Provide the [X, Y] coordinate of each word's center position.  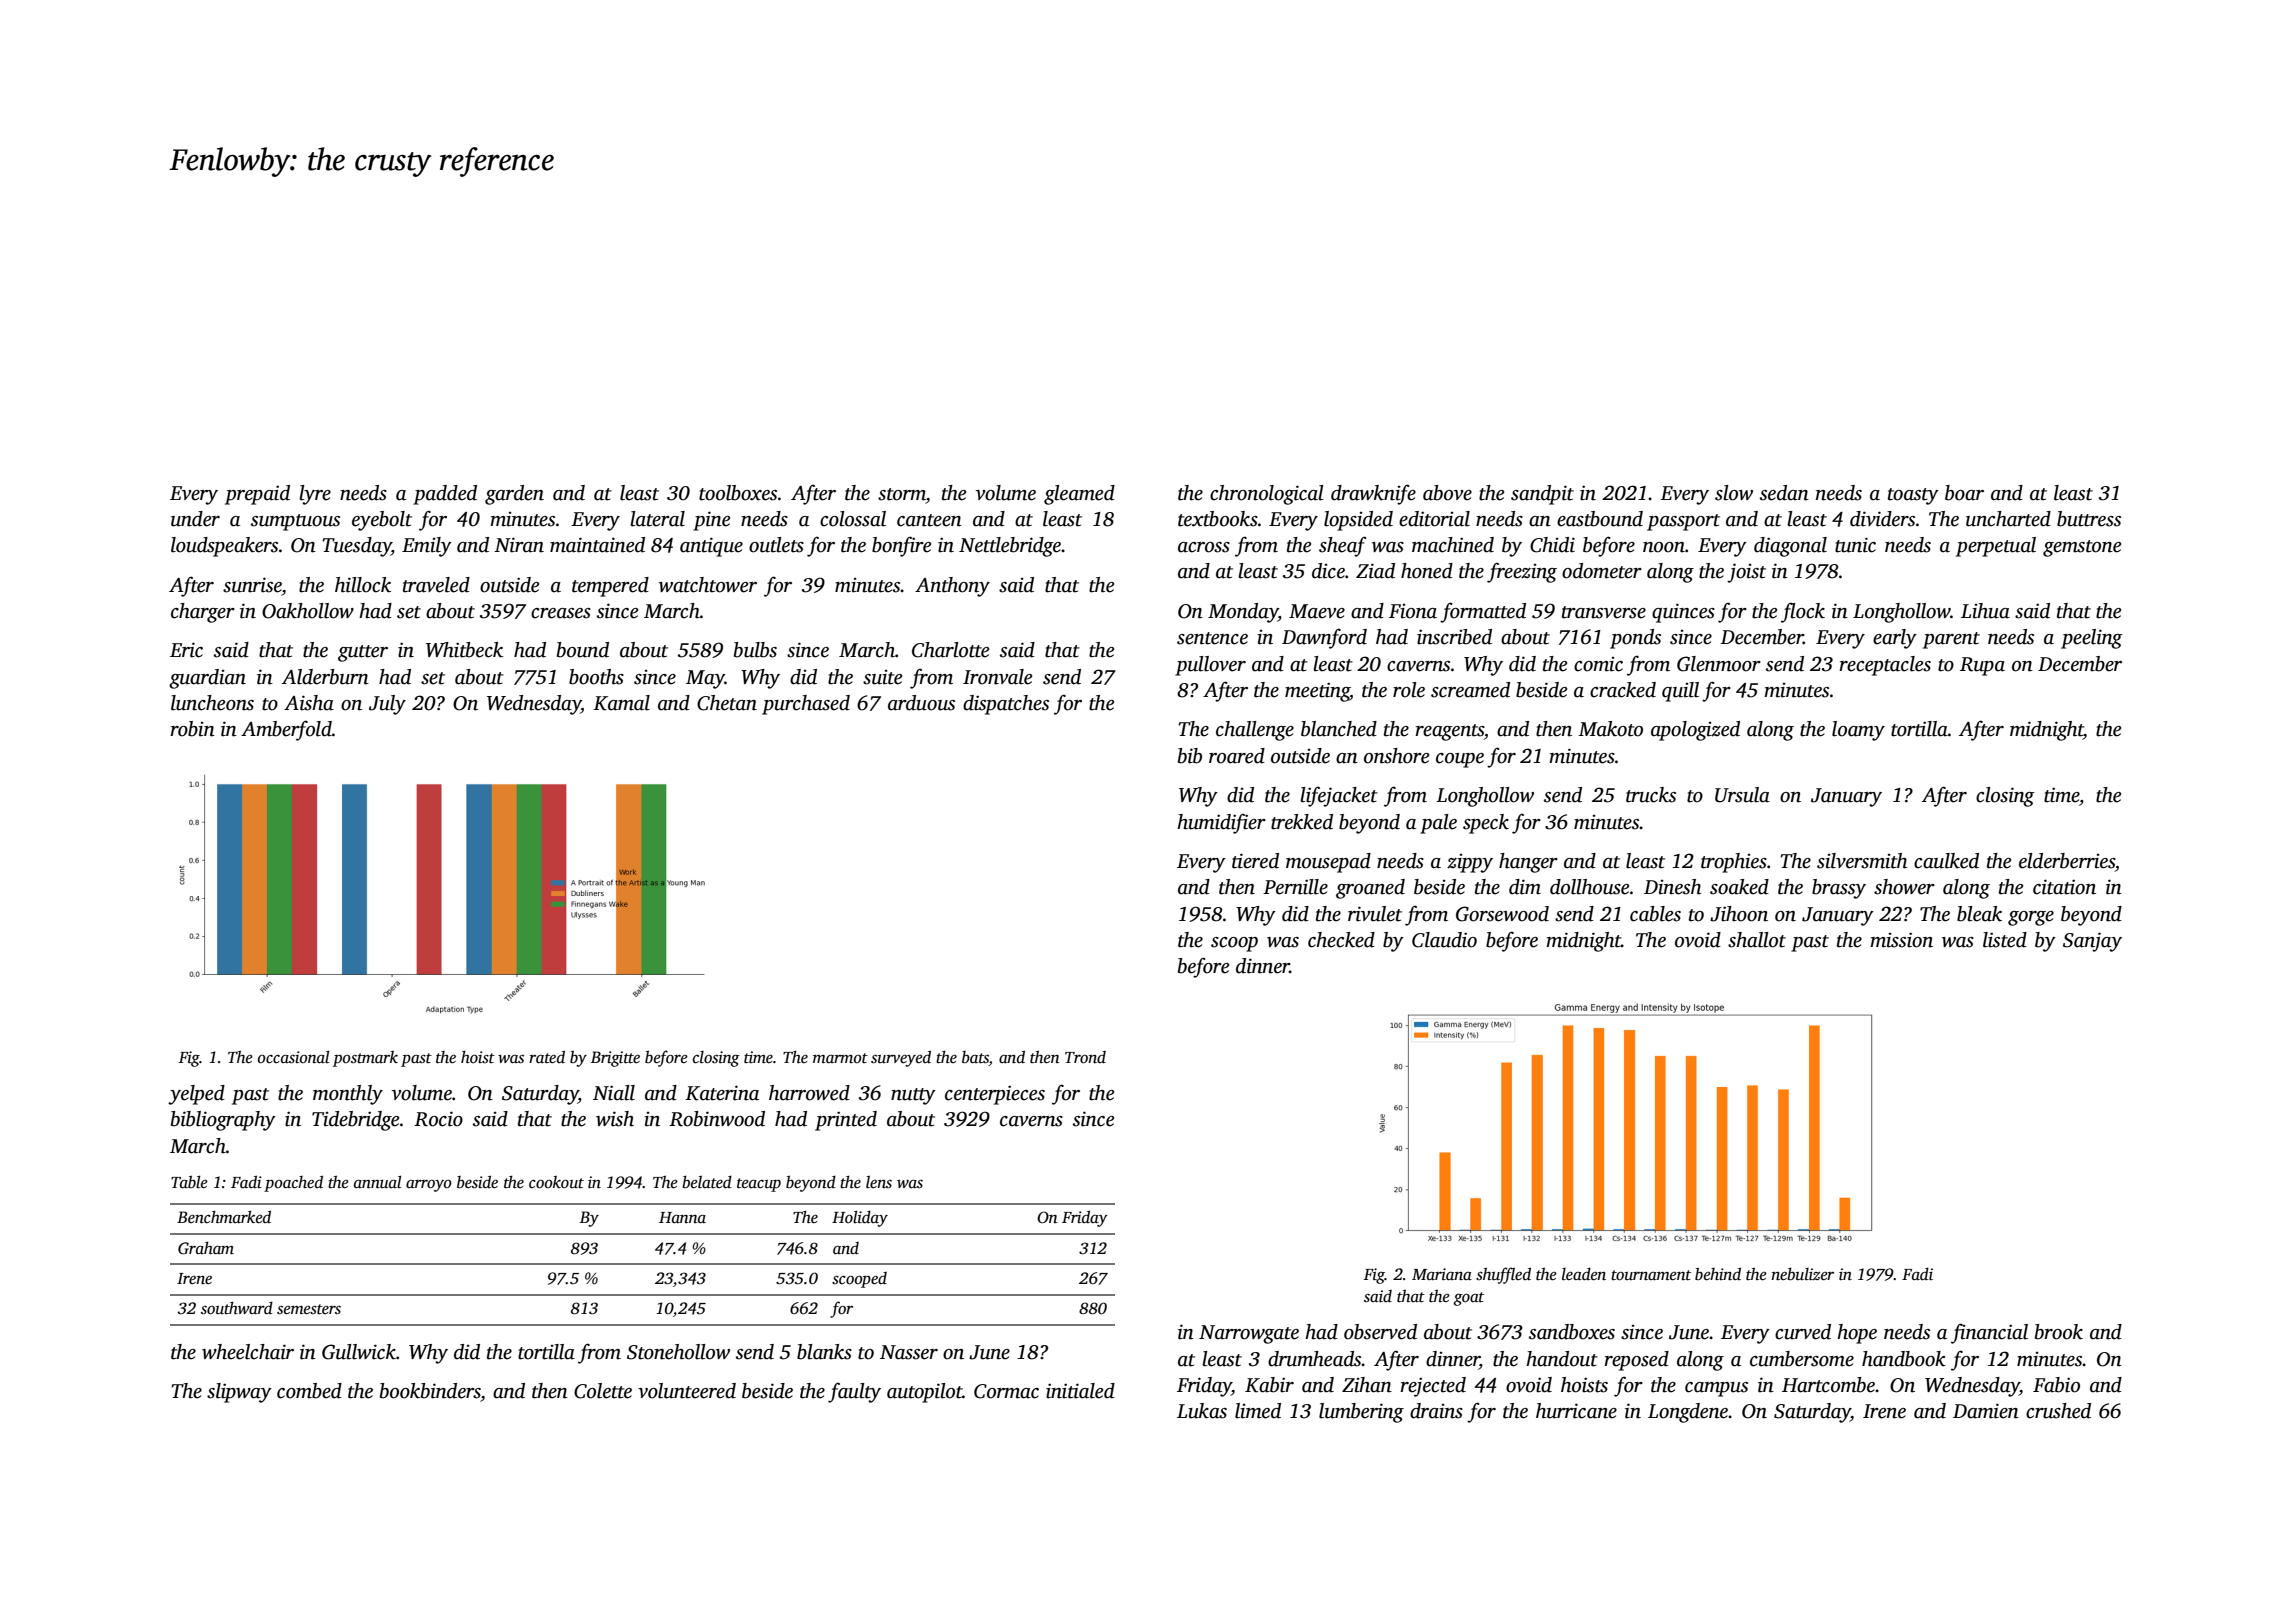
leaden [1584, 1274]
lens [879, 1182]
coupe [1460, 760]
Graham [206, 1248]
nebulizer [1802, 1274]
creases [561, 613]
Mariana [1442, 1274]
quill [1680, 692]
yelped [196, 1095]
